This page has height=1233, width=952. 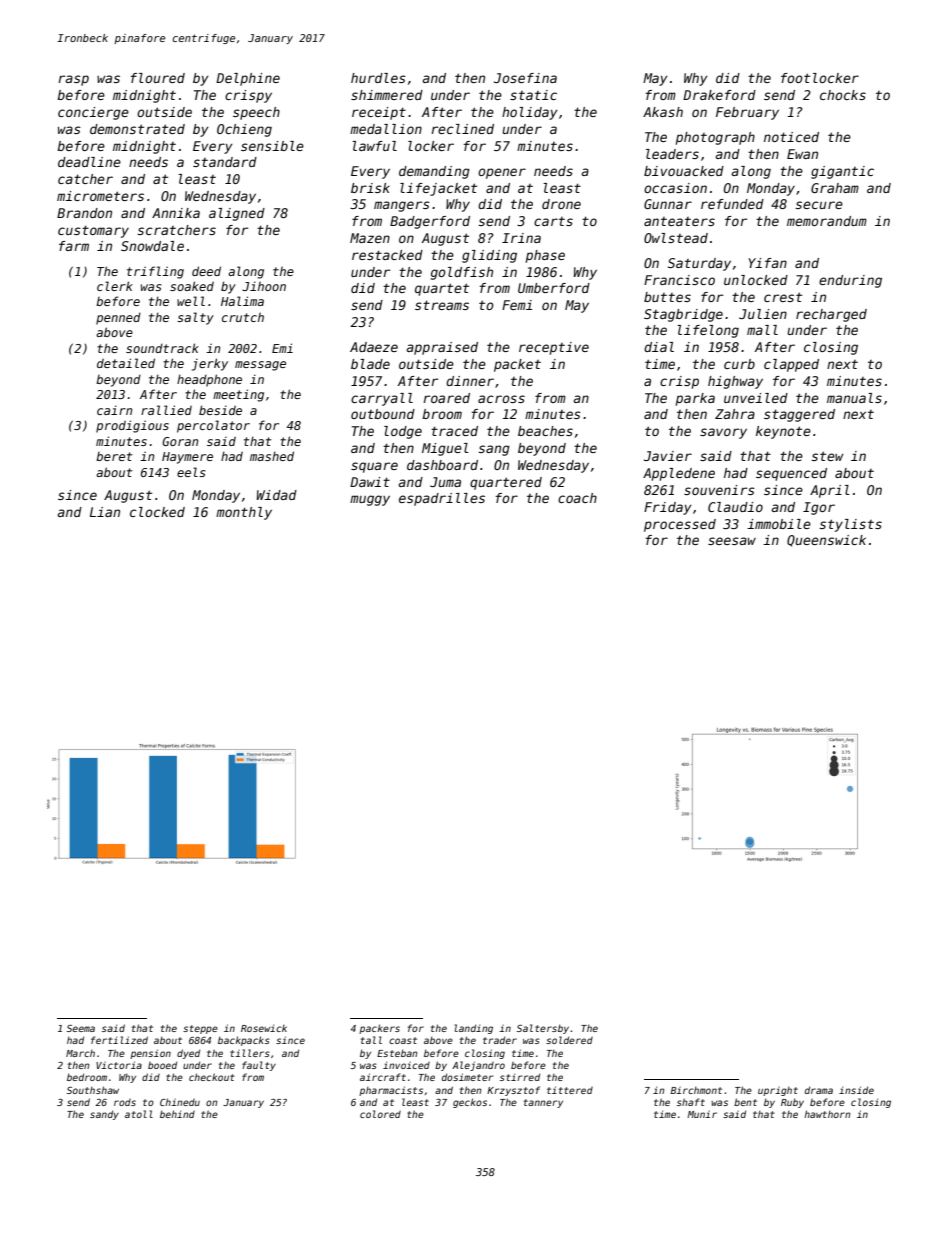 What do you see at coordinates (828, 456) in the page?
I see `stew` at bounding box center [828, 456].
